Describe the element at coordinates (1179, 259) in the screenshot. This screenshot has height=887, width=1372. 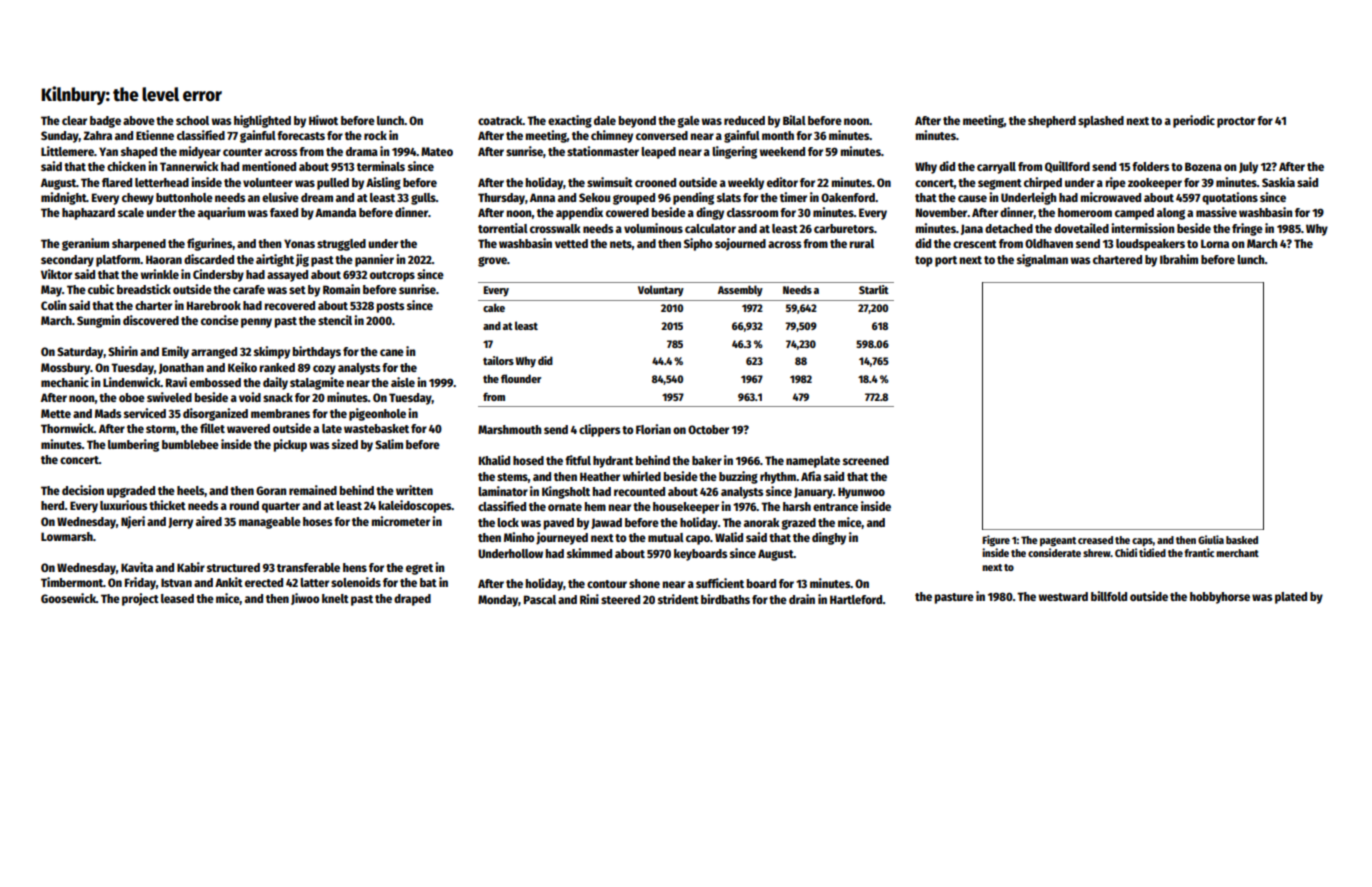
I see `Ibrahim` at that location.
